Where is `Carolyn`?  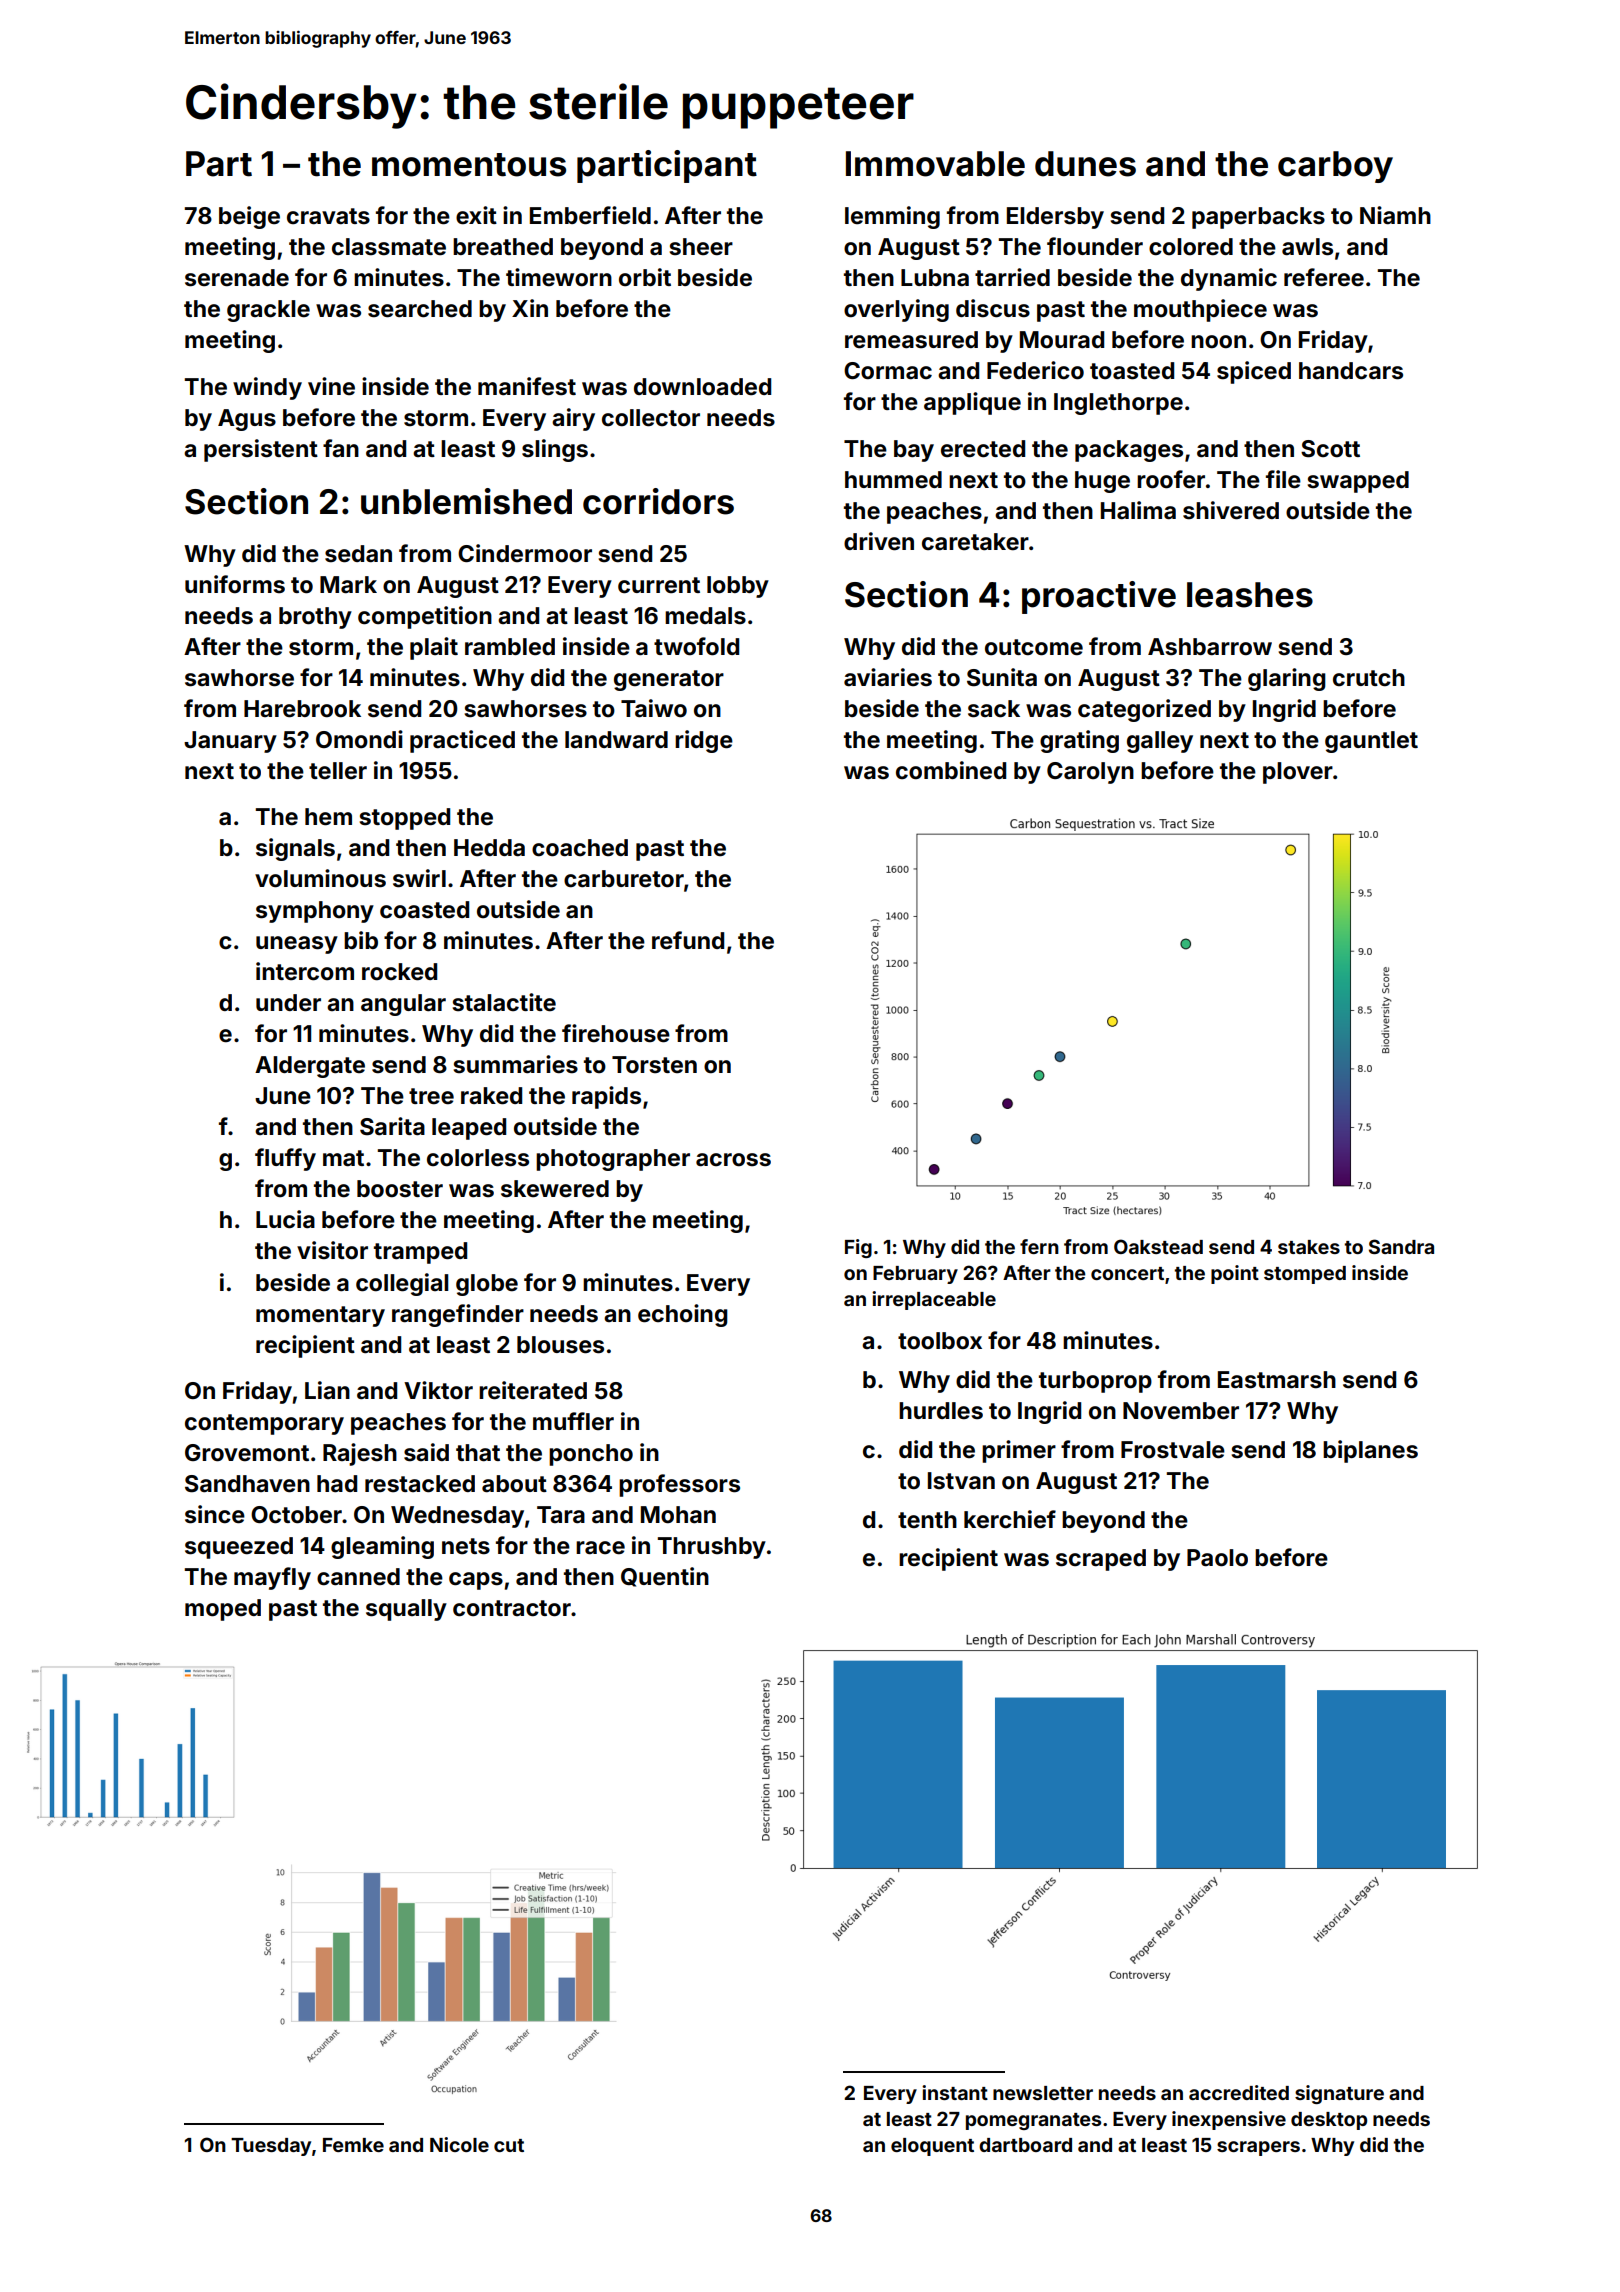
Carolyn is located at coordinates (1090, 773).
